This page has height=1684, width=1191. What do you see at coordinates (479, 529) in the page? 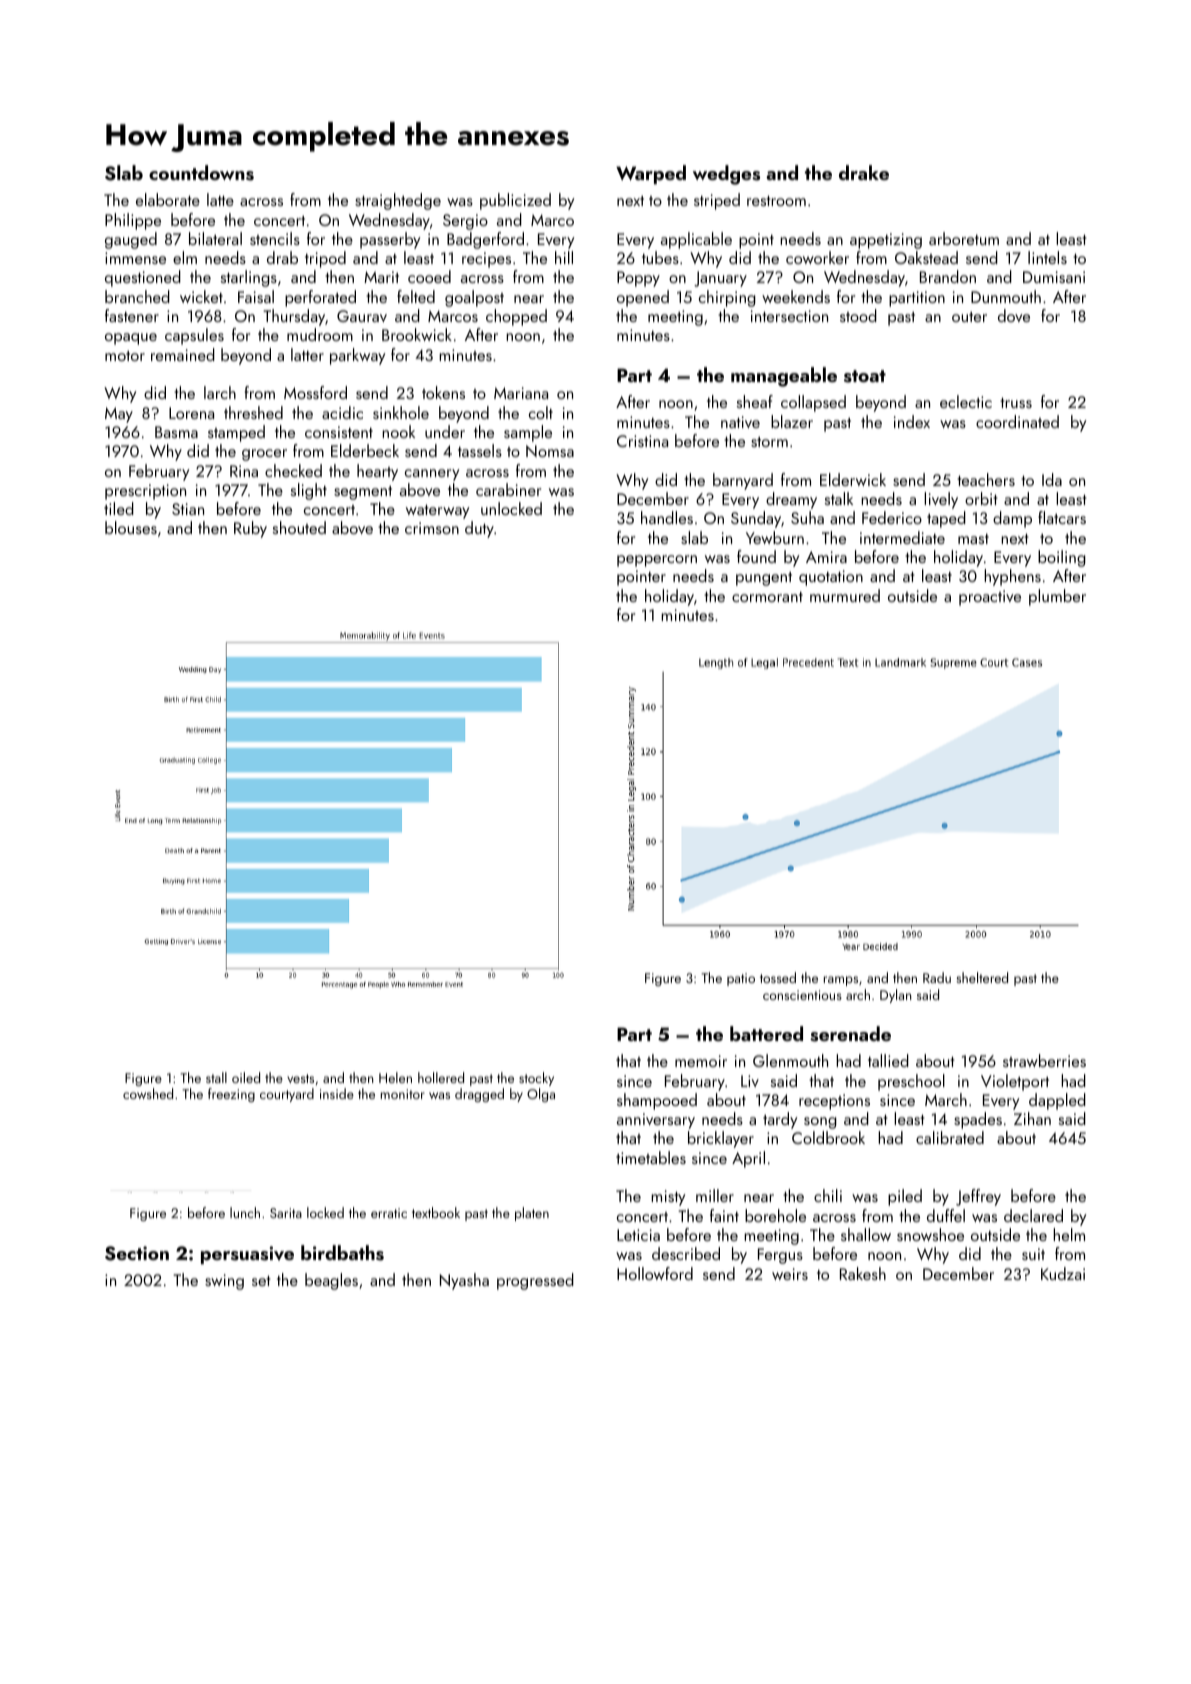
I see `duty` at bounding box center [479, 529].
